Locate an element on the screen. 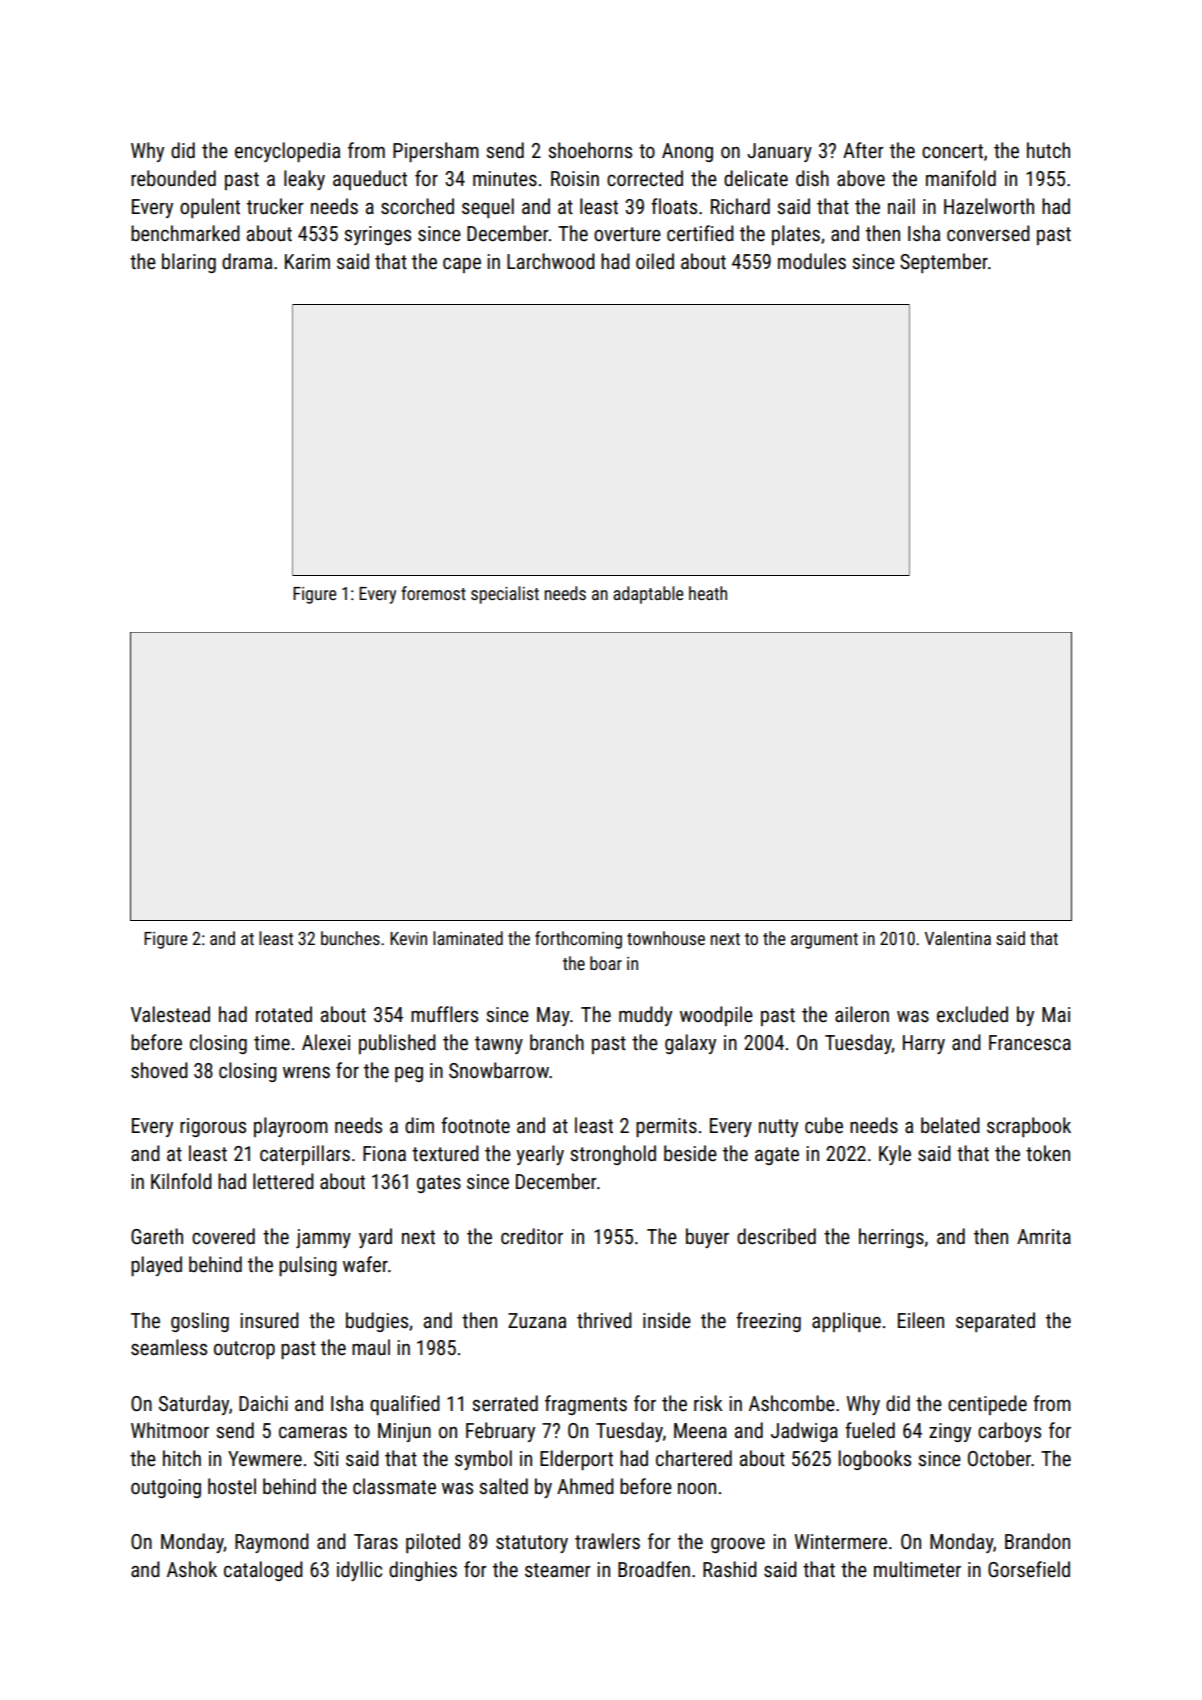 This screenshot has width=1202, height=1700. foremost is located at coordinates (433, 593).
